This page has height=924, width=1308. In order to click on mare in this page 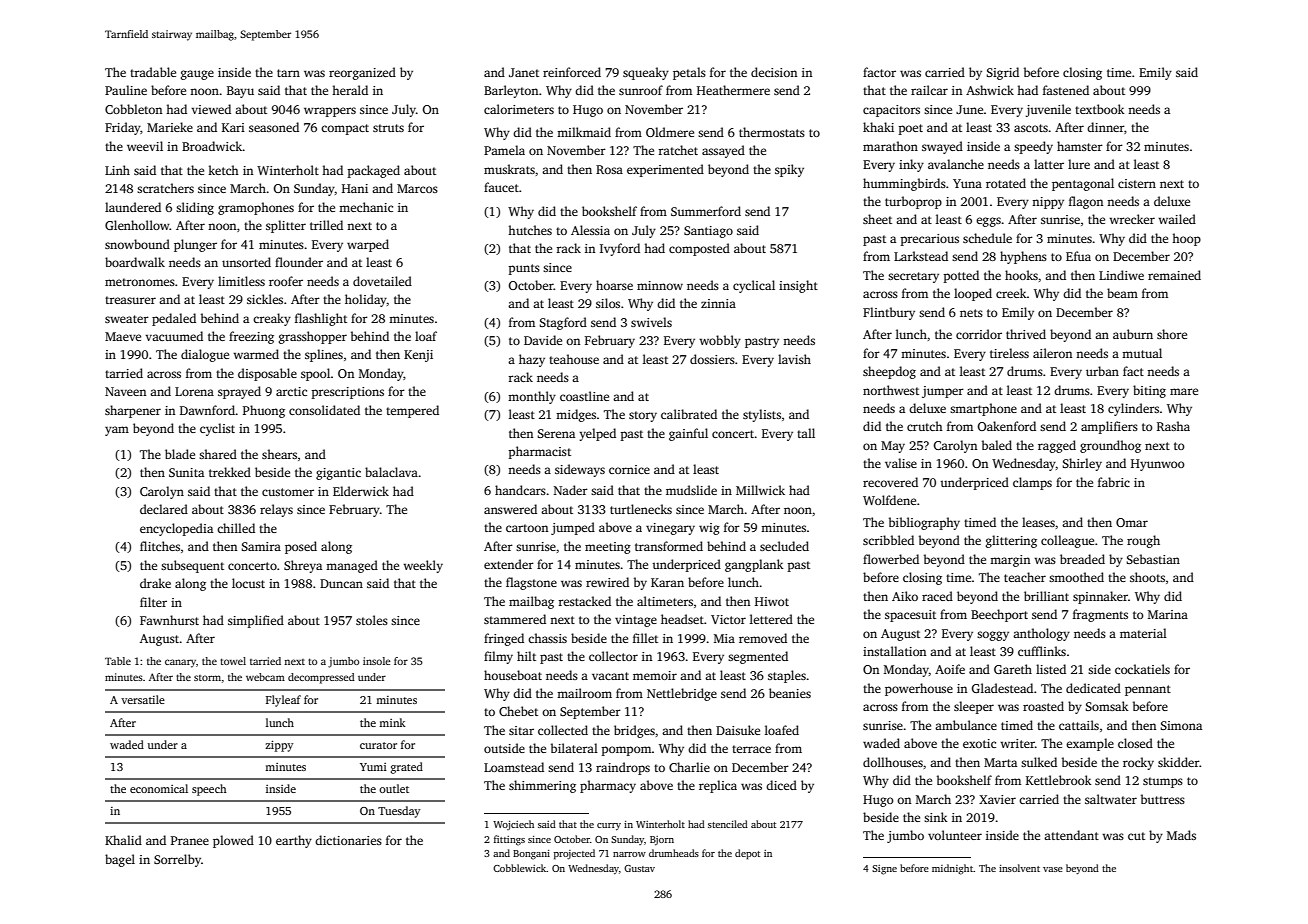, I will do `click(1184, 391)`.
